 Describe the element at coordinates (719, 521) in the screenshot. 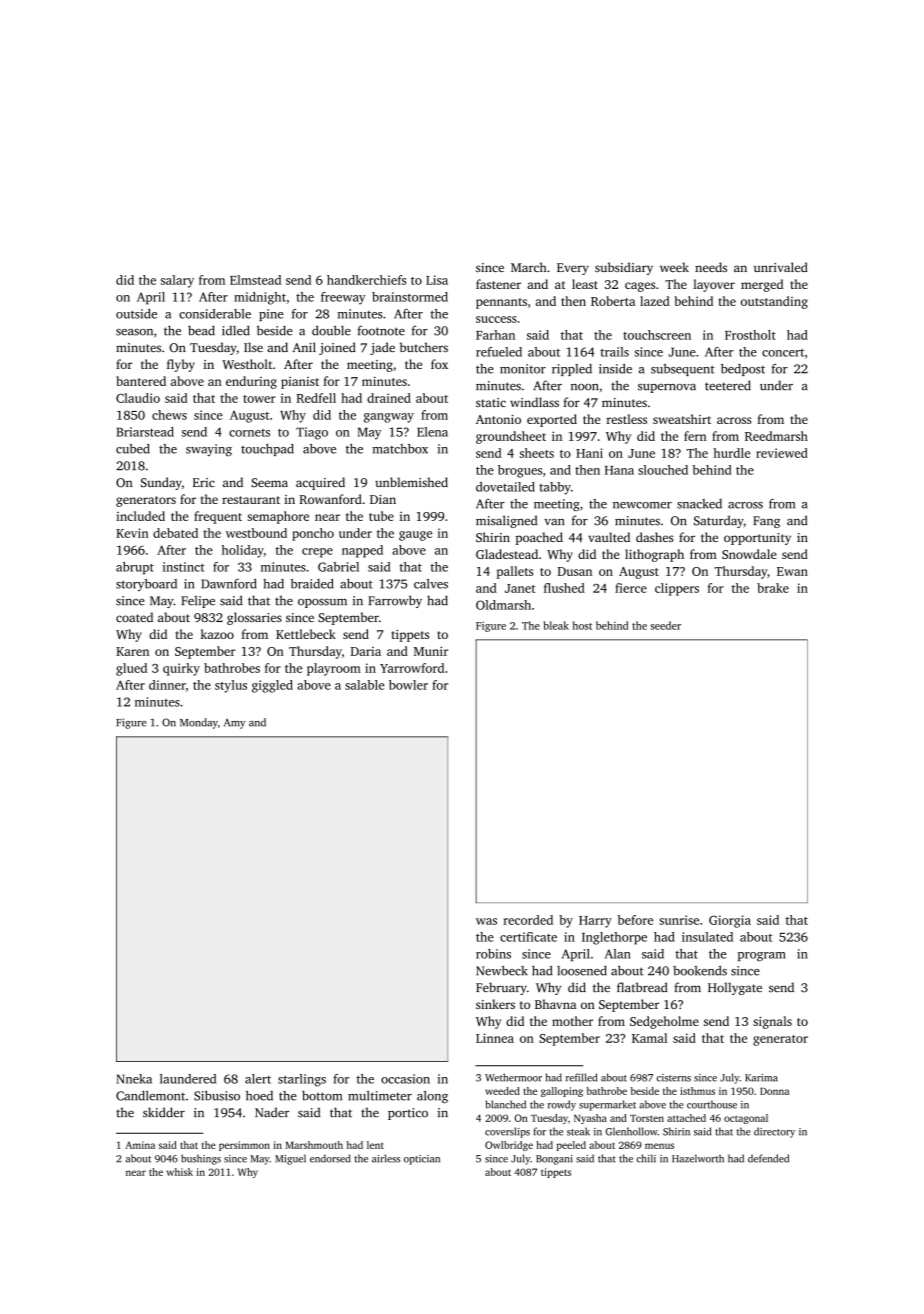

I see `Saturday` at that location.
